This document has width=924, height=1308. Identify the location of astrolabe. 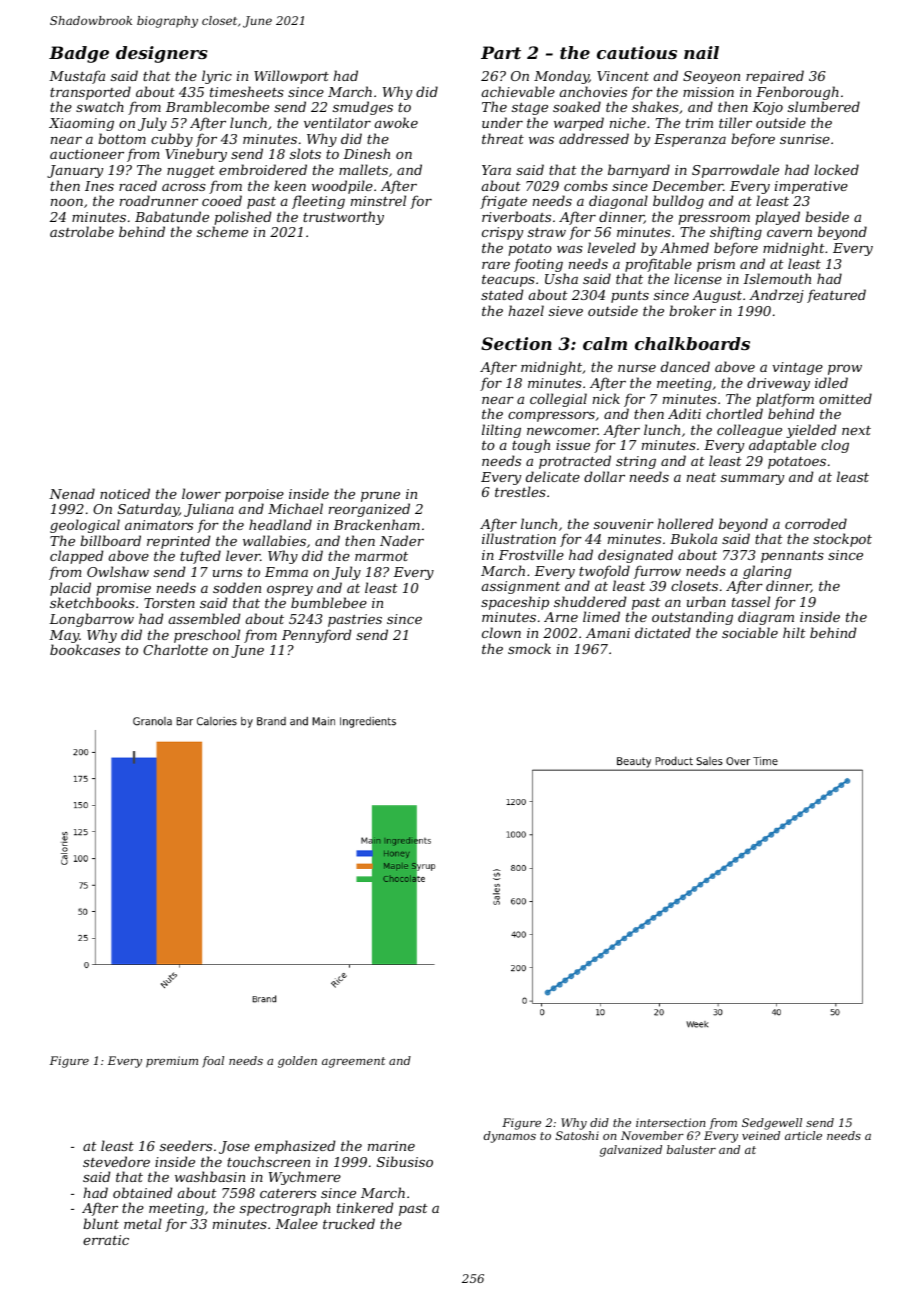
(82, 231).
